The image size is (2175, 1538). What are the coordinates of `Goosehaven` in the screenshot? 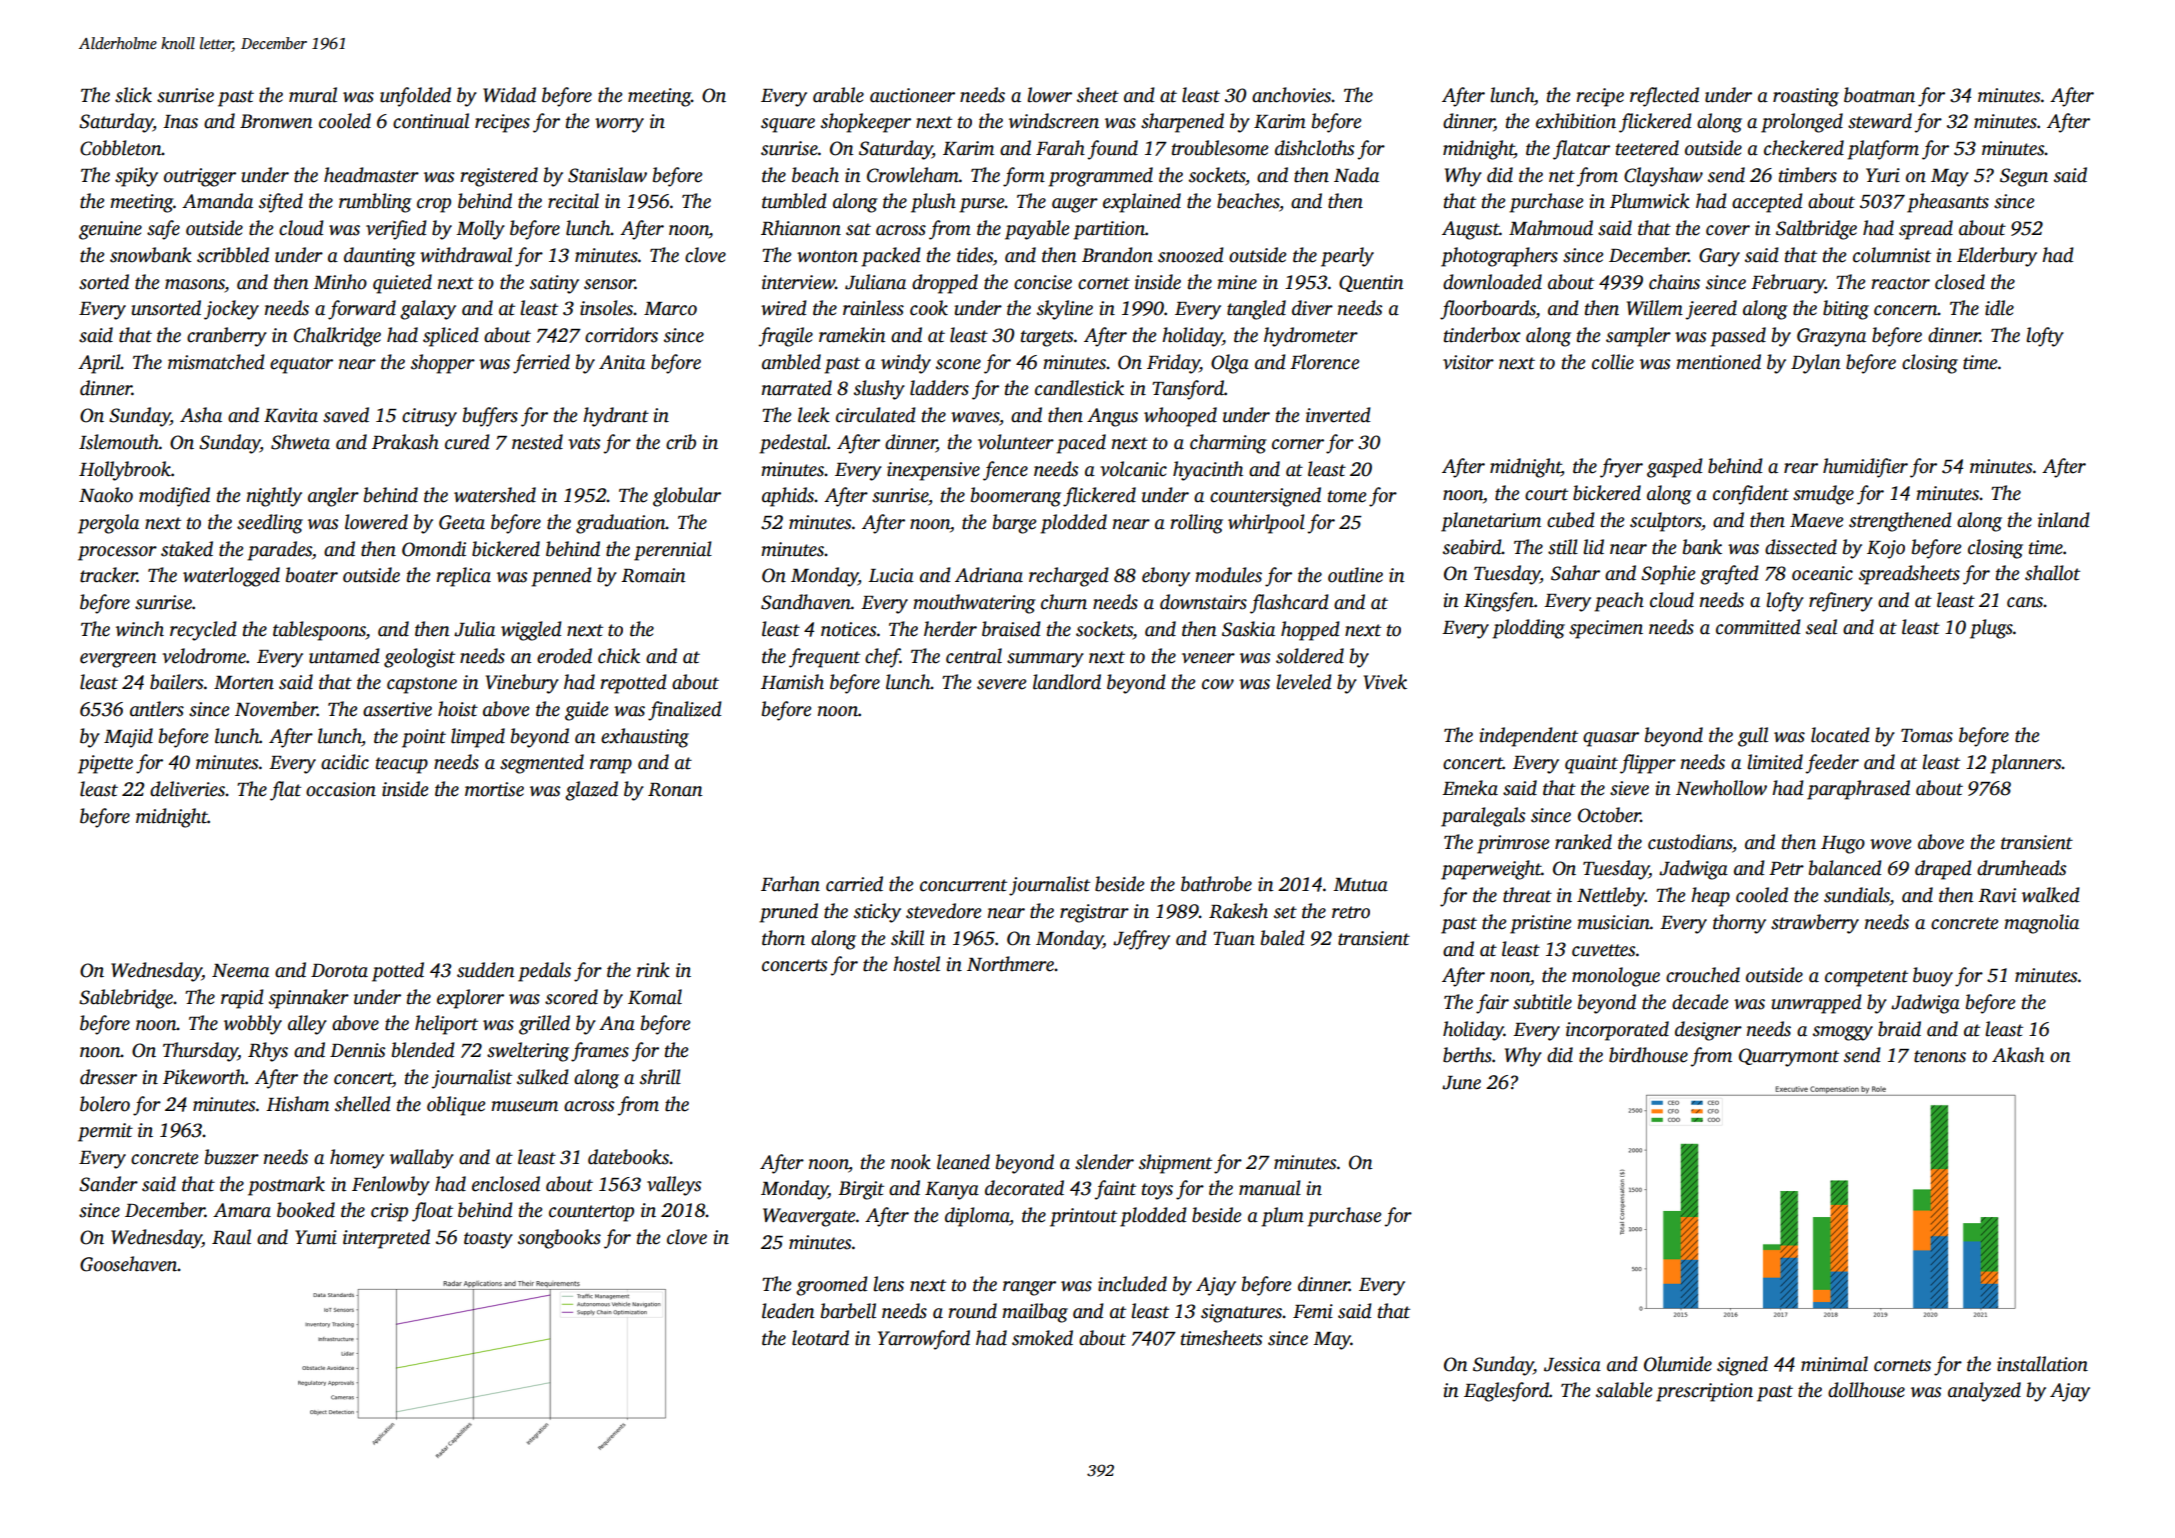 It's located at (129, 1264).
